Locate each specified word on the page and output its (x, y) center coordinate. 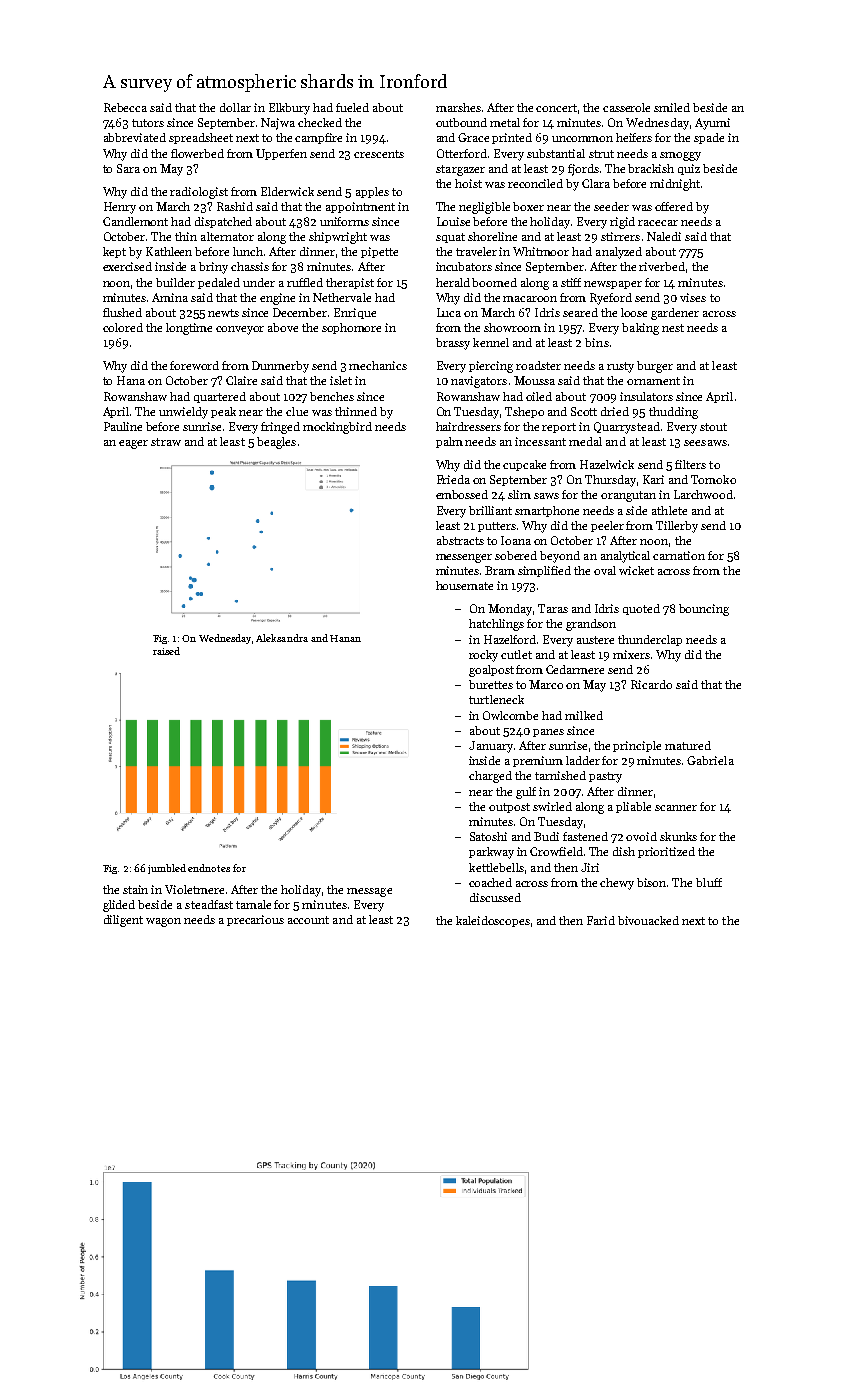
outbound (461, 122)
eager (133, 444)
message (369, 892)
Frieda (453, 479)
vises (693, 297)
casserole (626, 107)
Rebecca (125, 107)
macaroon (530, 299)
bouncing (704, 610)
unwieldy (183, 413)
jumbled (167, 869)
